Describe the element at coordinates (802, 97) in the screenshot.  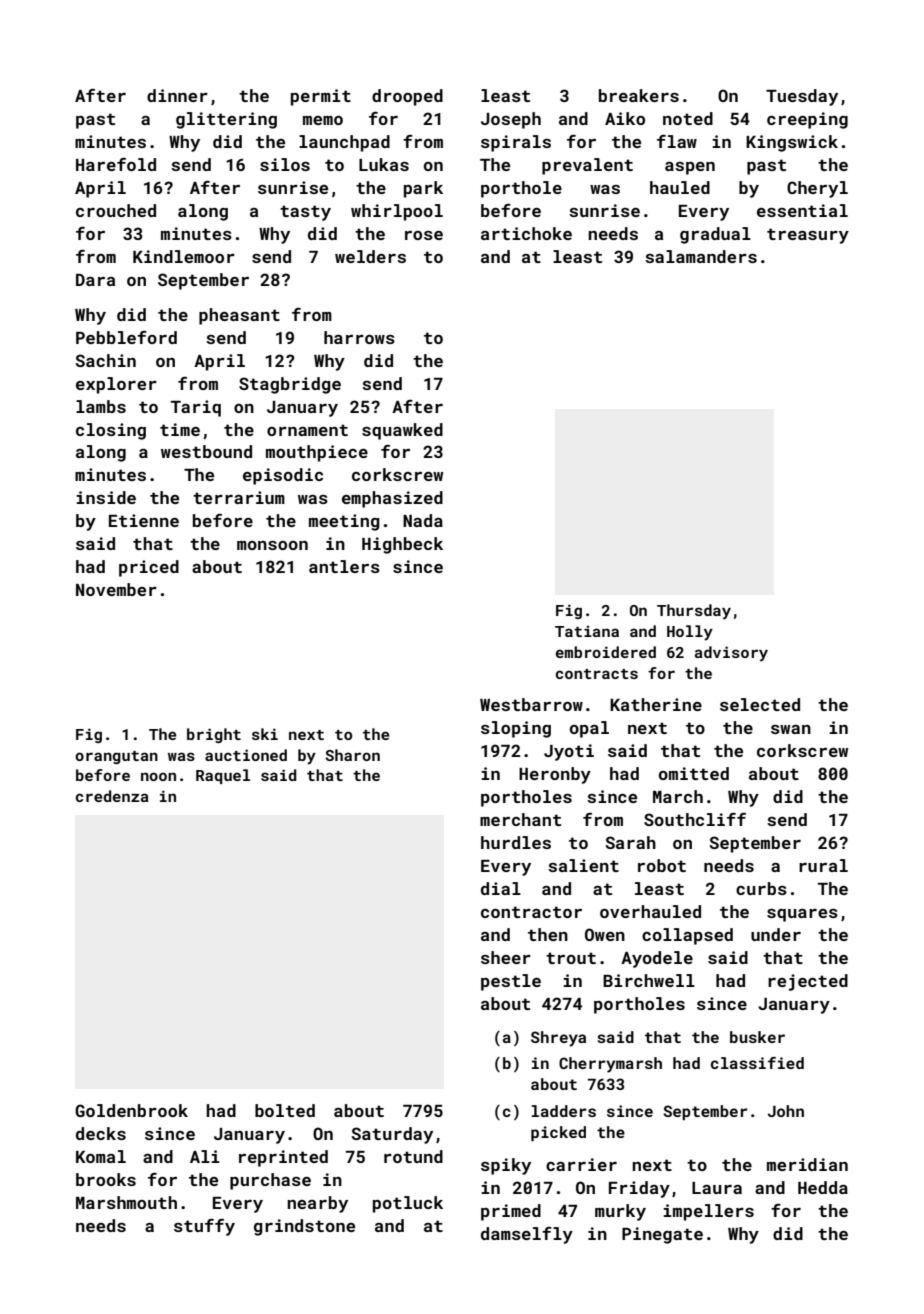
I see `Tuesday` at that location.
